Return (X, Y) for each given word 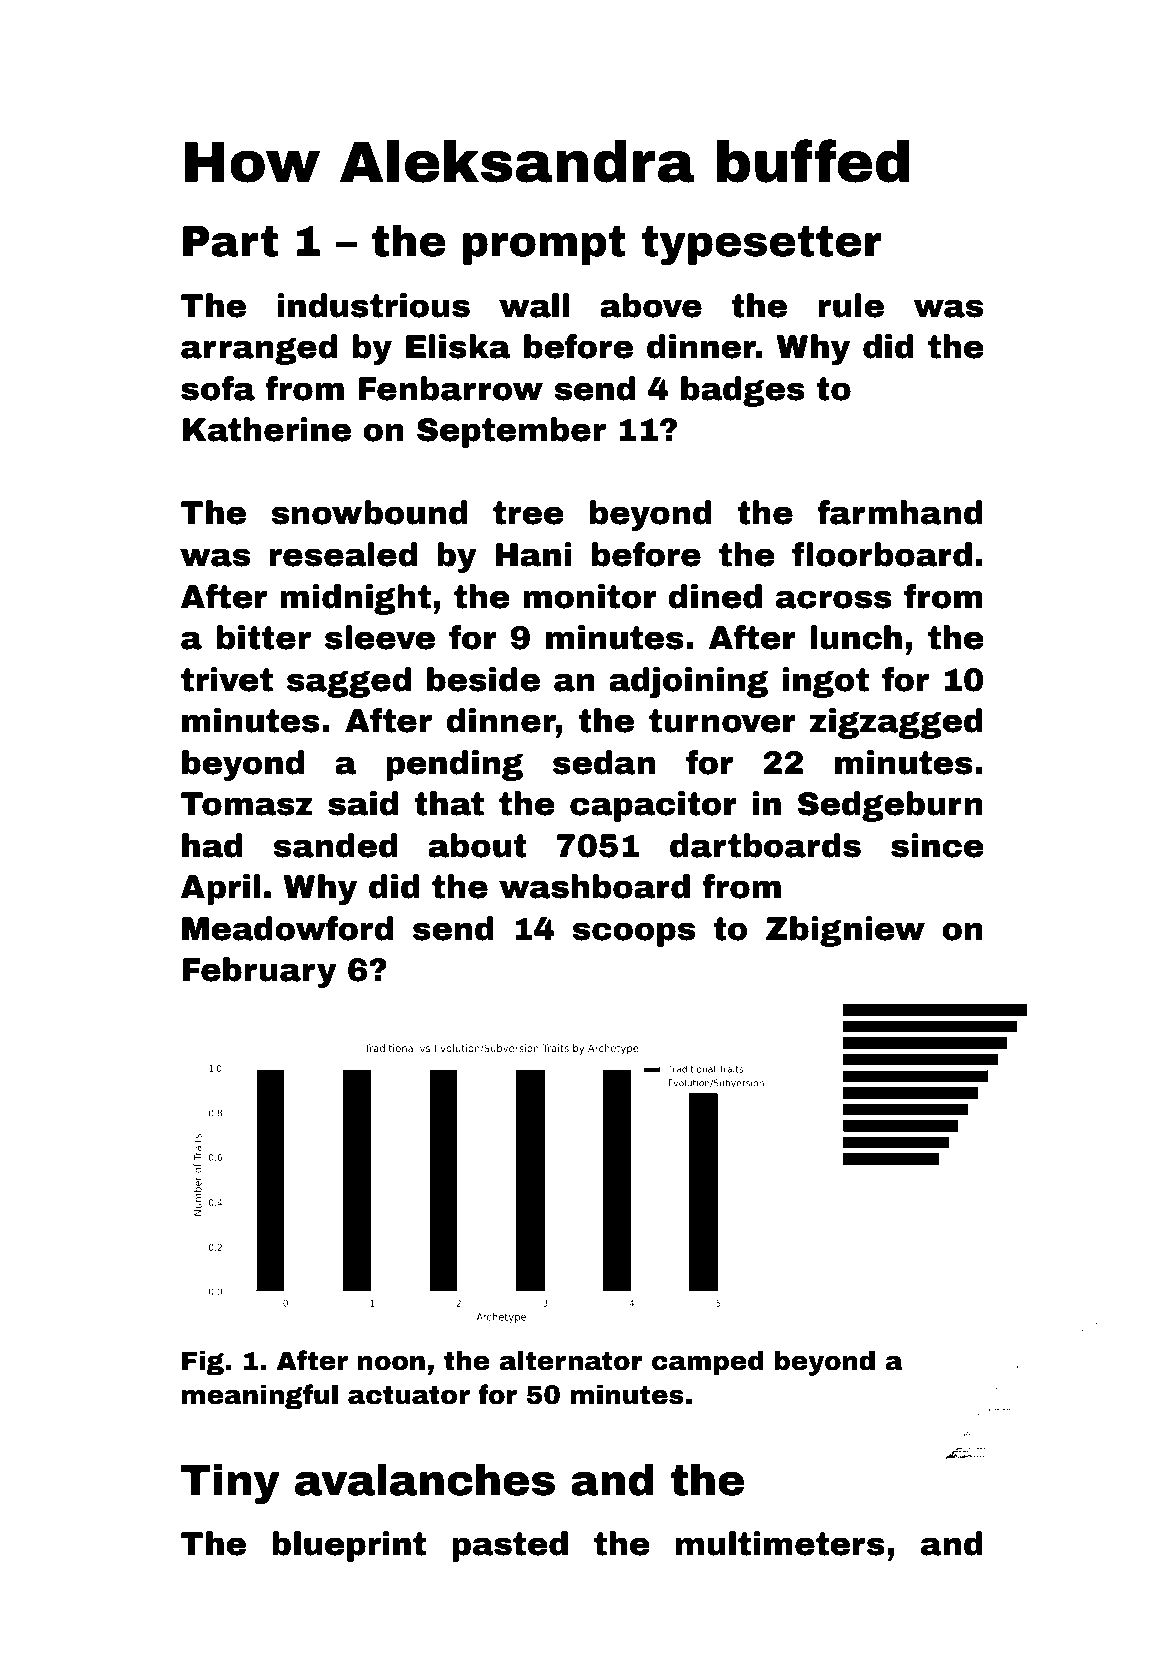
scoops (633, 934)
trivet (227, 679)
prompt (544, 245)
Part (230, 241)
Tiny (230, 1484)
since (937, 845)
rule (851, 305)
